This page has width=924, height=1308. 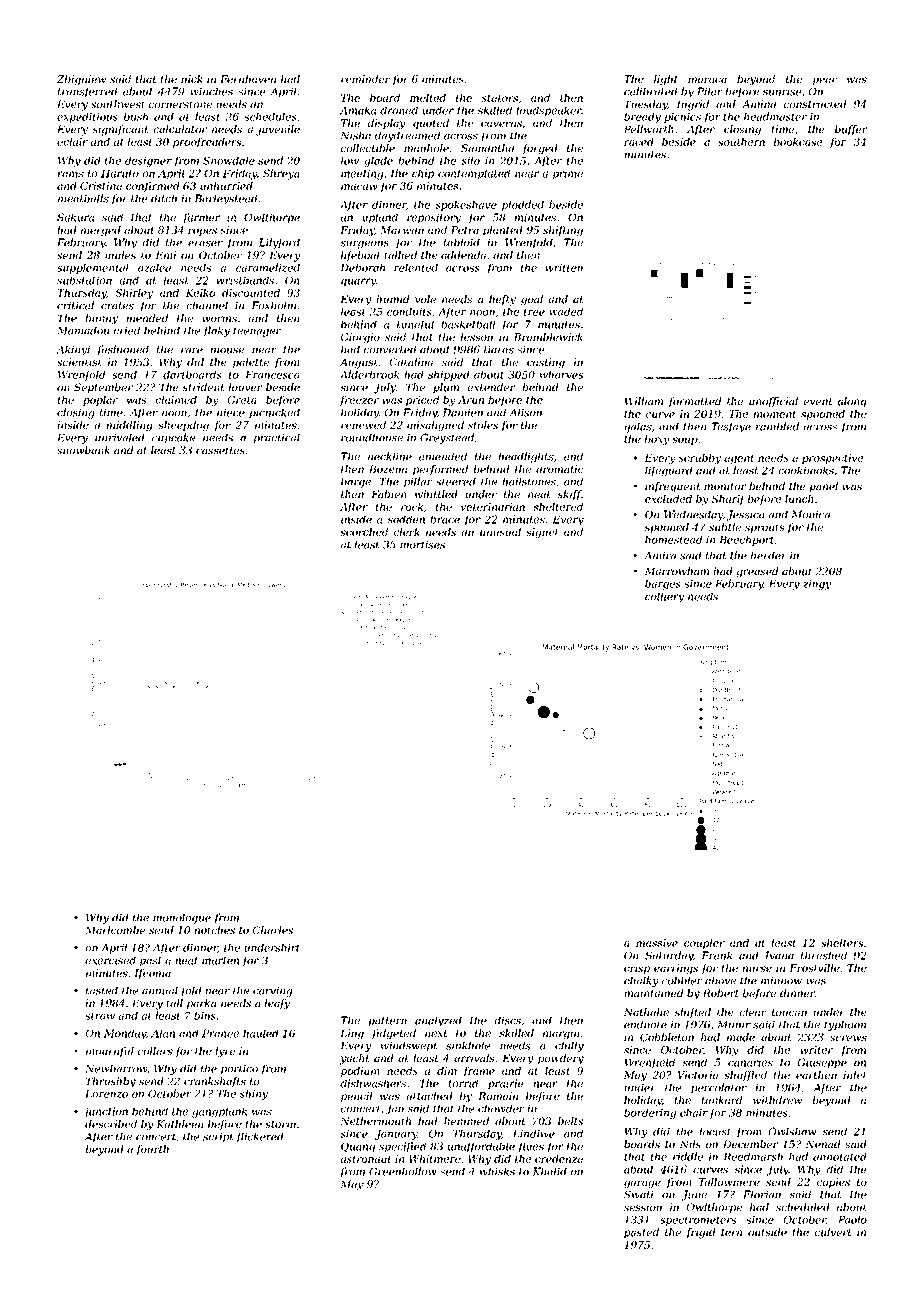 What do you see at coordinates (643, 1207) in the page?
I see `session` at bounding box center [643, 1207].
